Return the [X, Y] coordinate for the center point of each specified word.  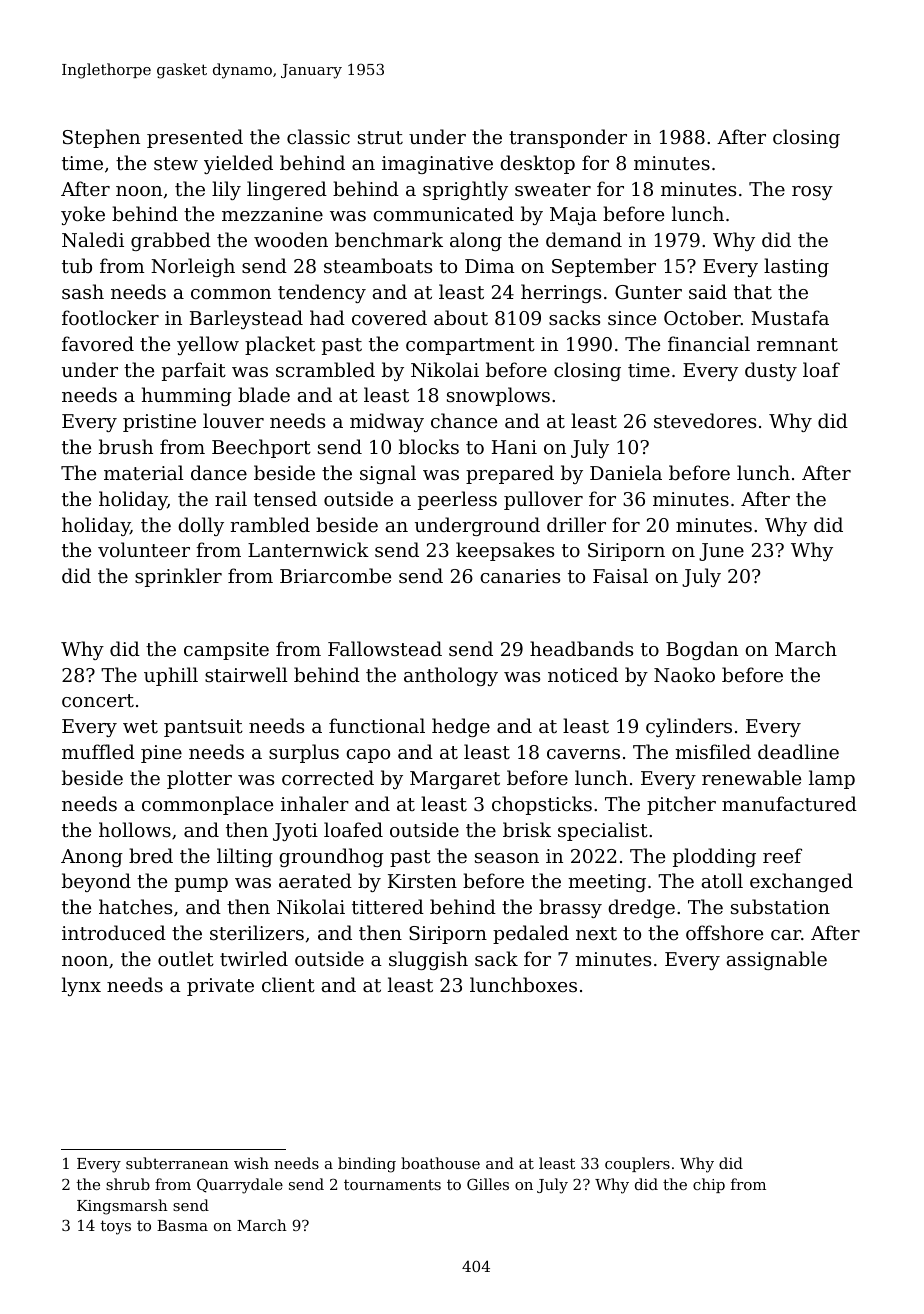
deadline [798, 751]
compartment [470, 346]
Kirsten [422, 881]
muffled [98, 751]
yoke [83, 215]
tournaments [392, 1184]
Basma [182, 1225]
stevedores [705, 420]
